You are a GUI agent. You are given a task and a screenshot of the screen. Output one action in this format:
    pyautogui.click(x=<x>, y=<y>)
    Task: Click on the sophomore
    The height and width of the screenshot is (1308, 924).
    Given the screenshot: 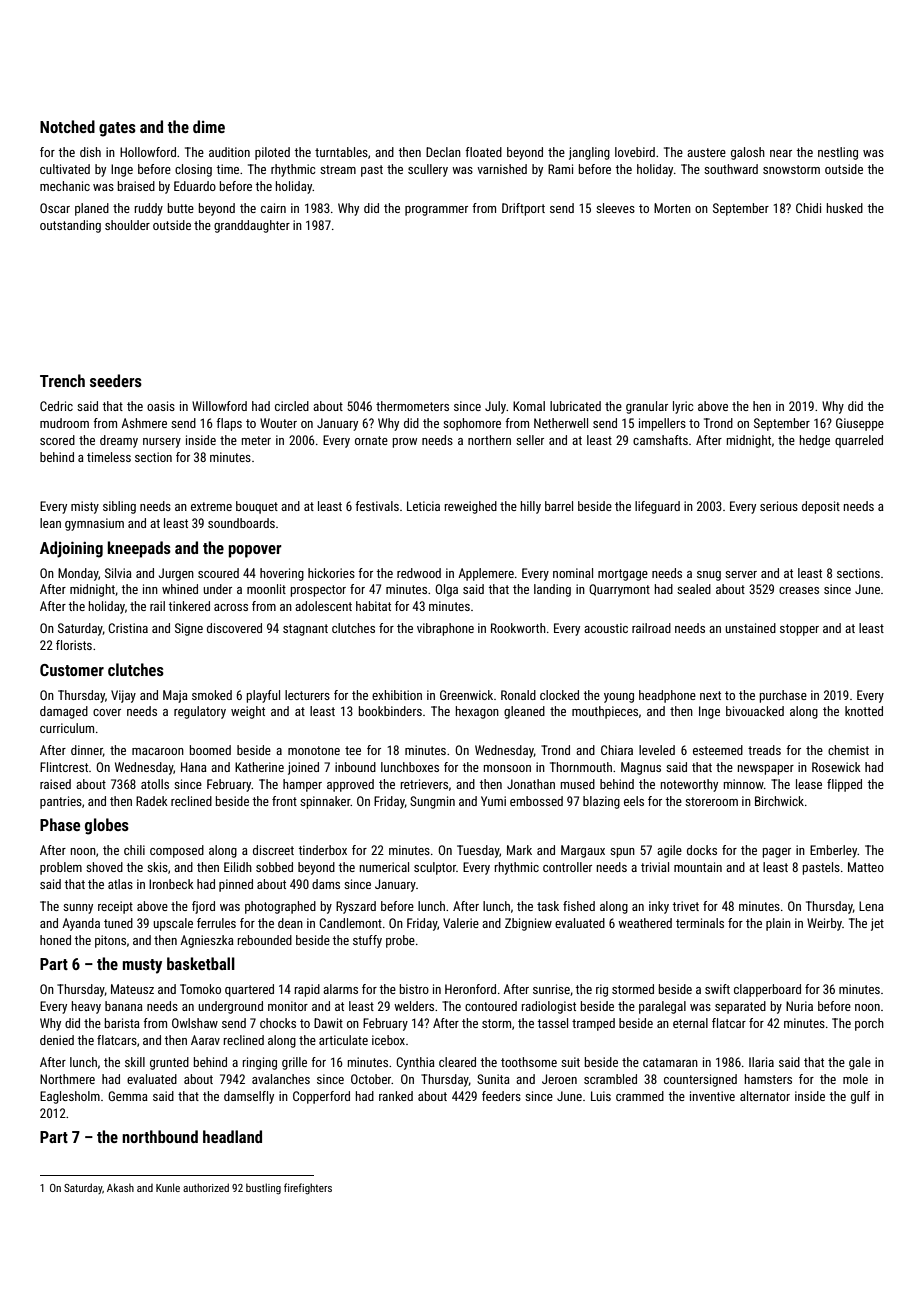 What is the action you would take?
    pyautogui.click(x=472, y=424)
